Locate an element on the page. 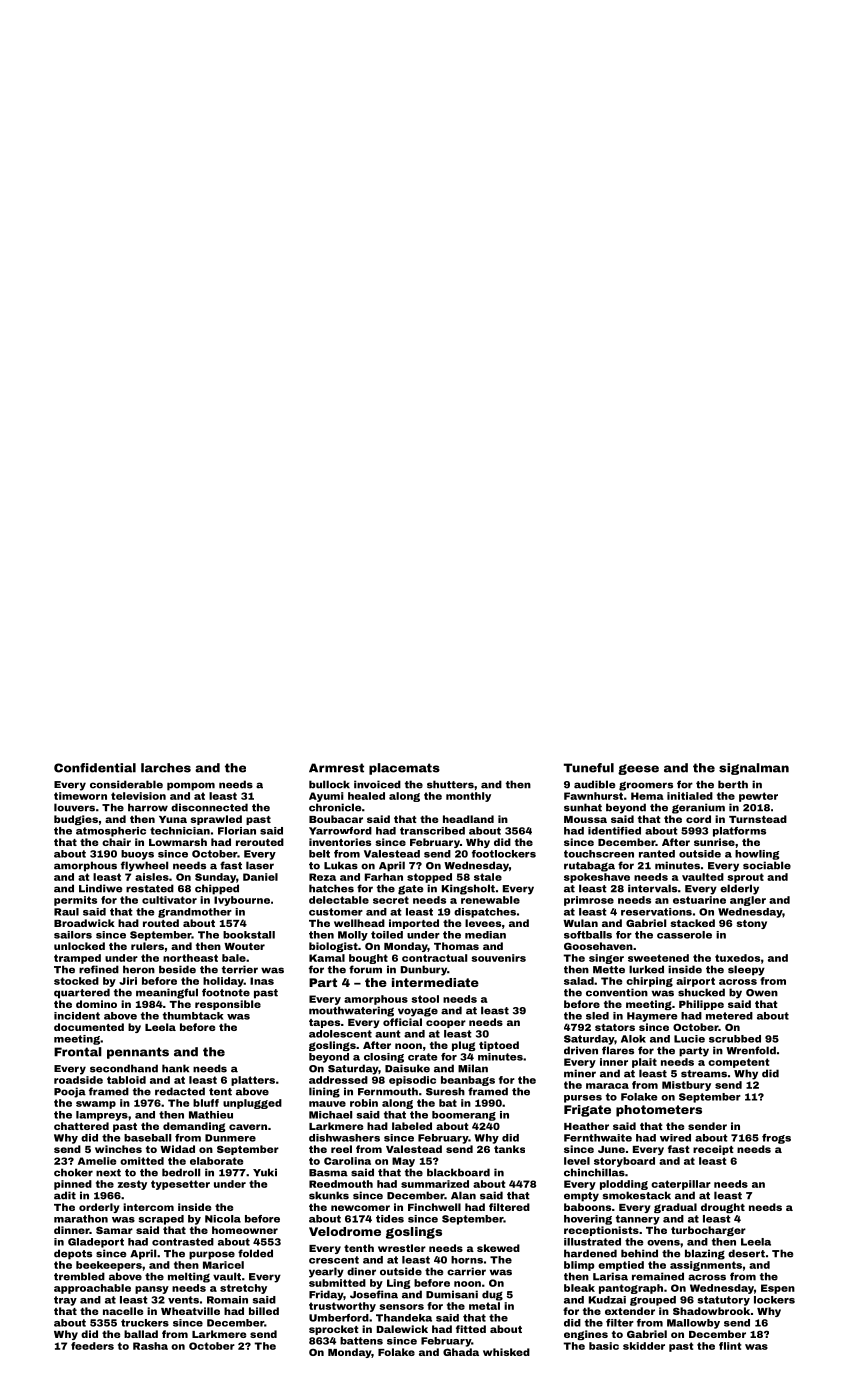  feeders is located at coordinates (92, 1346).
